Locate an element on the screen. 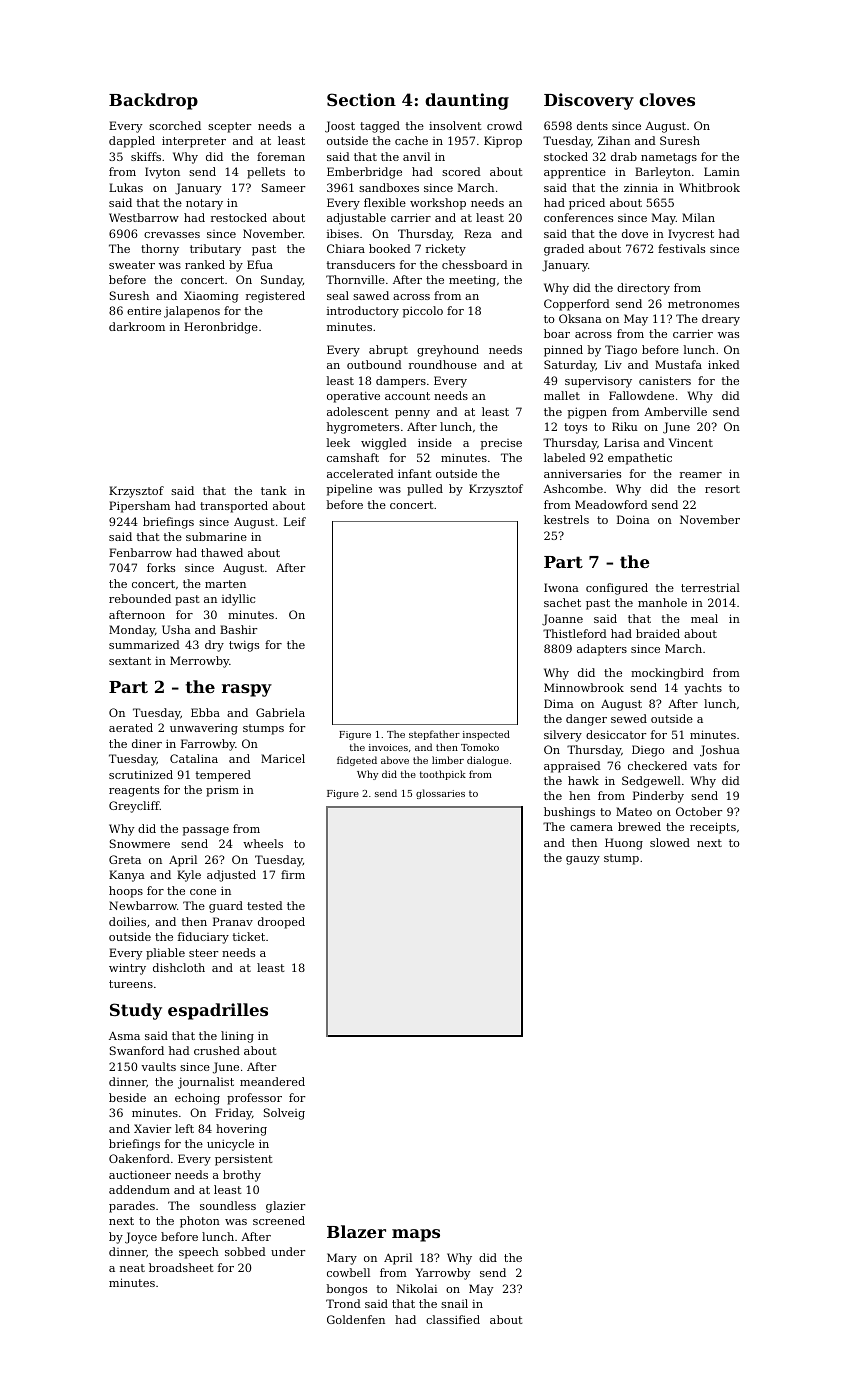  under is located at coordinates (288, 1251).
